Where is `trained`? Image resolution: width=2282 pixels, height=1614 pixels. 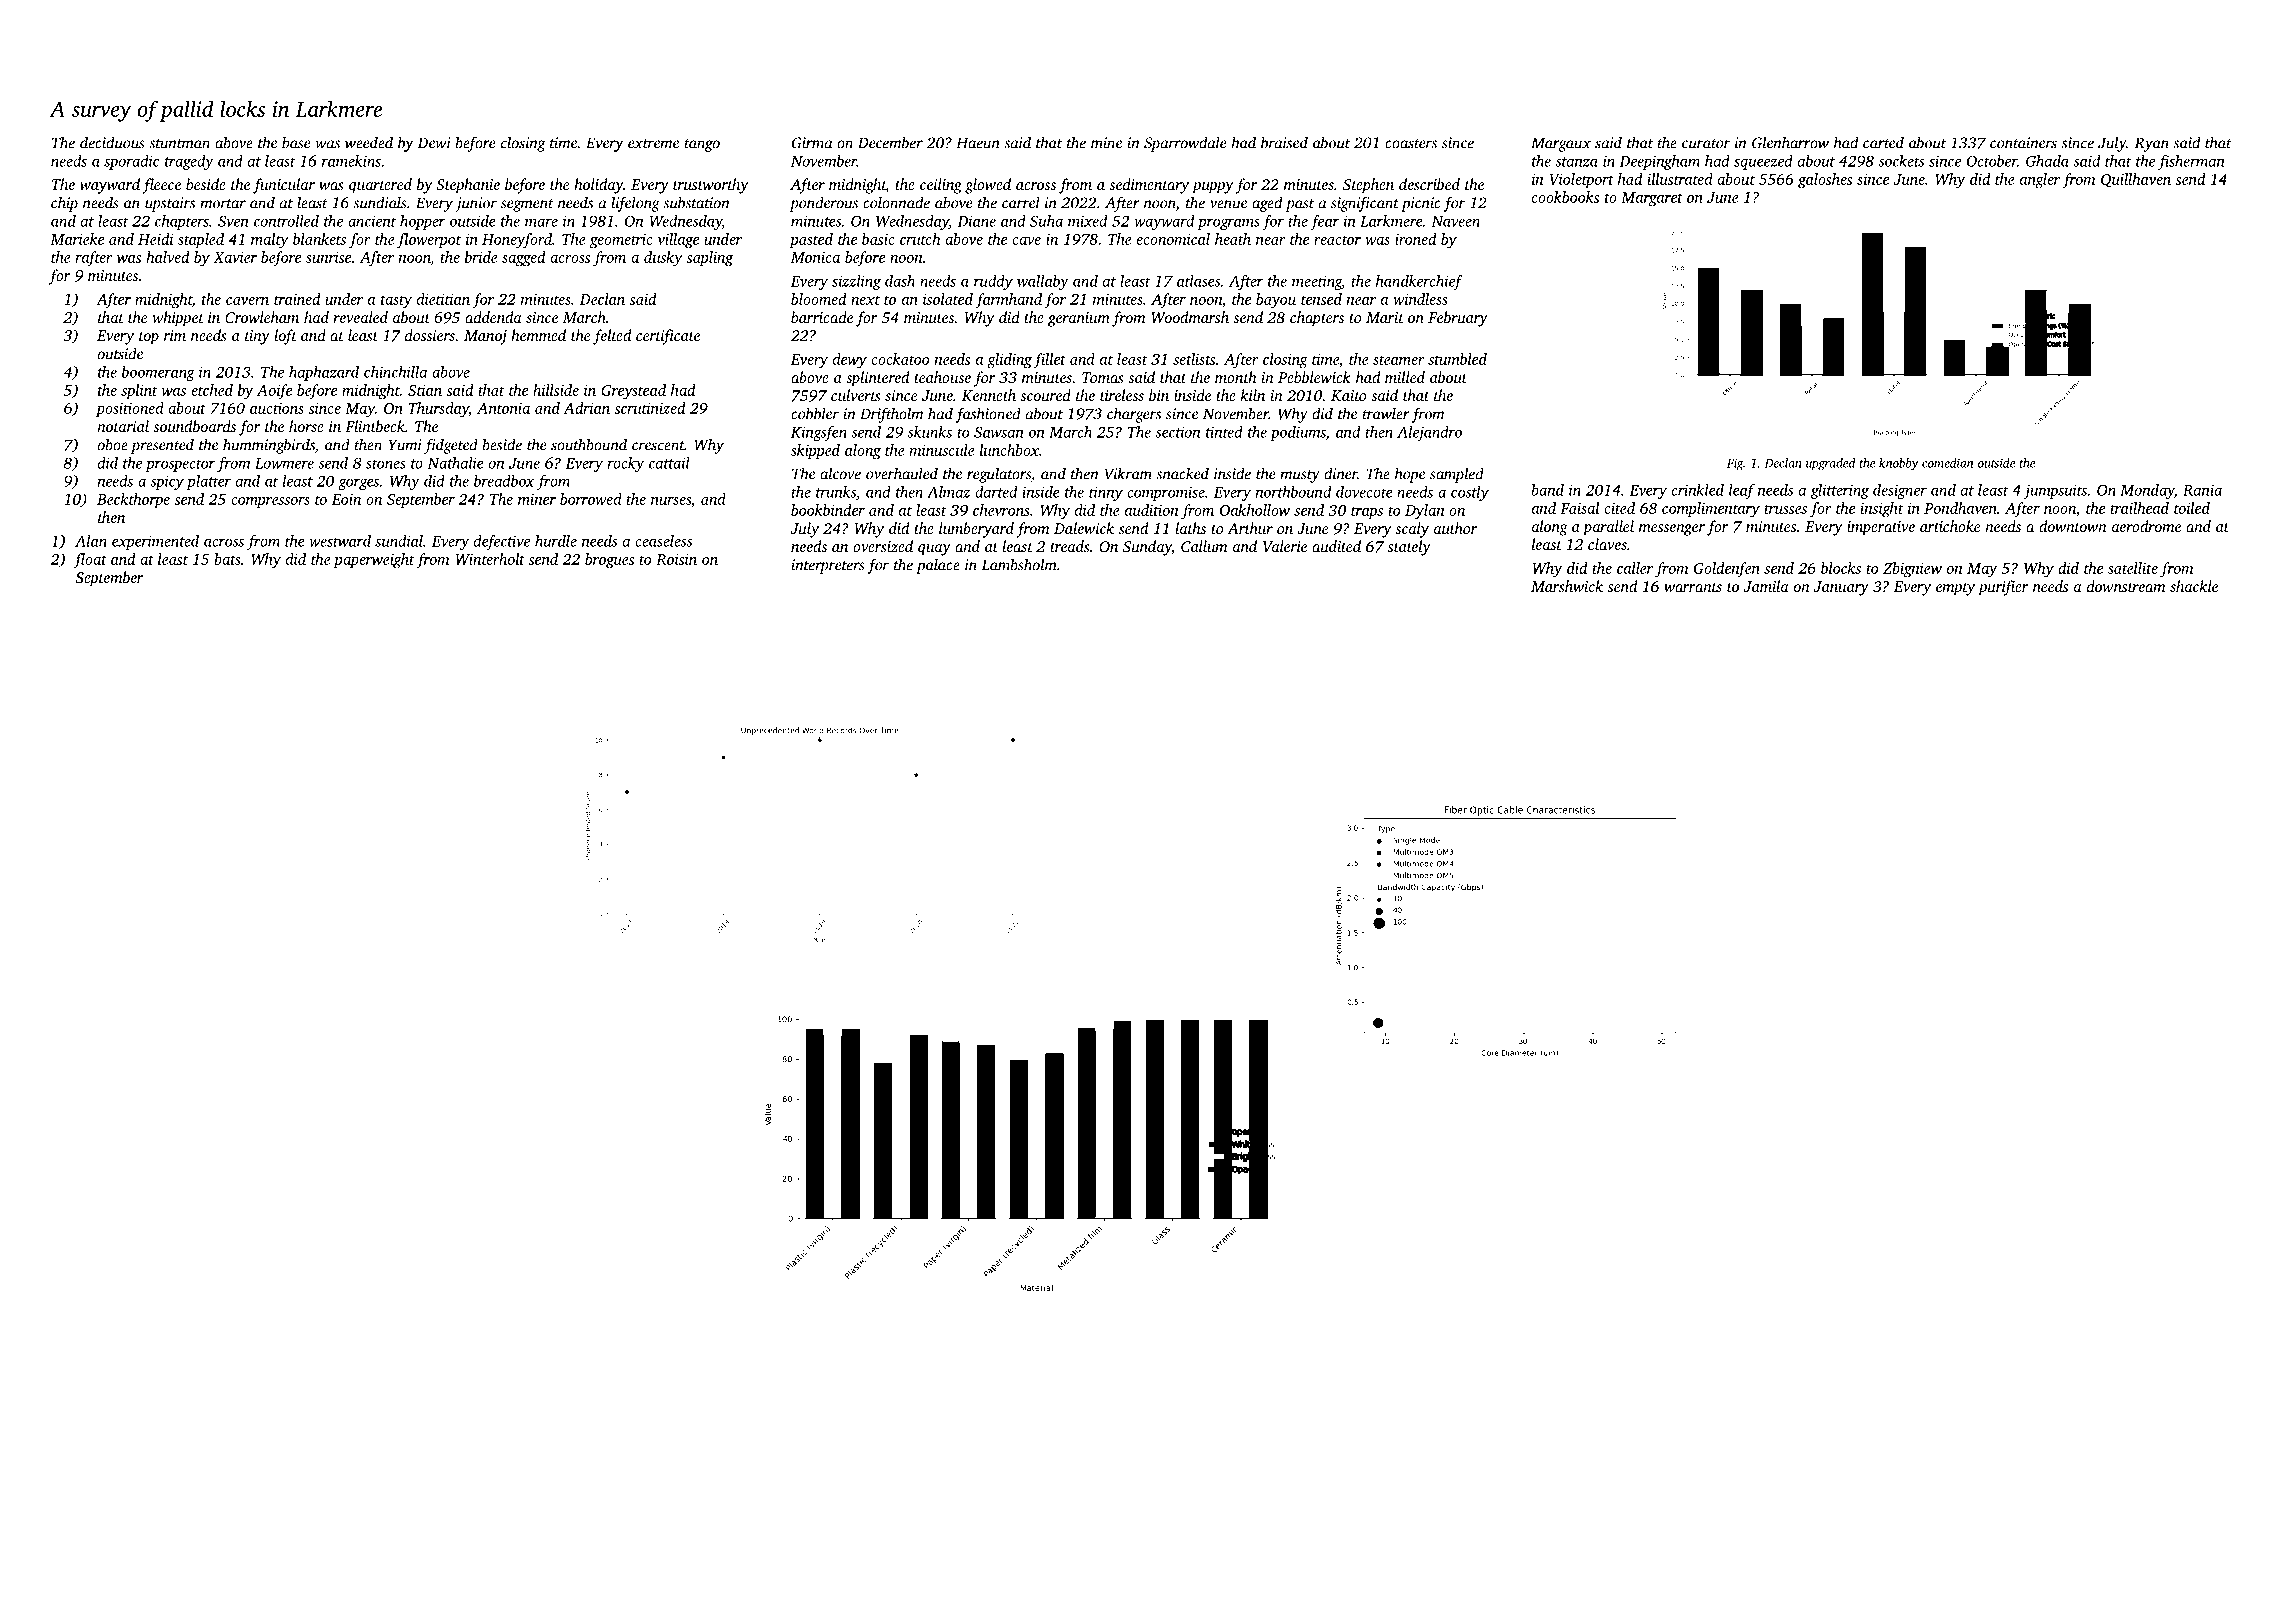 trained is located at coordinates (297, 299).
